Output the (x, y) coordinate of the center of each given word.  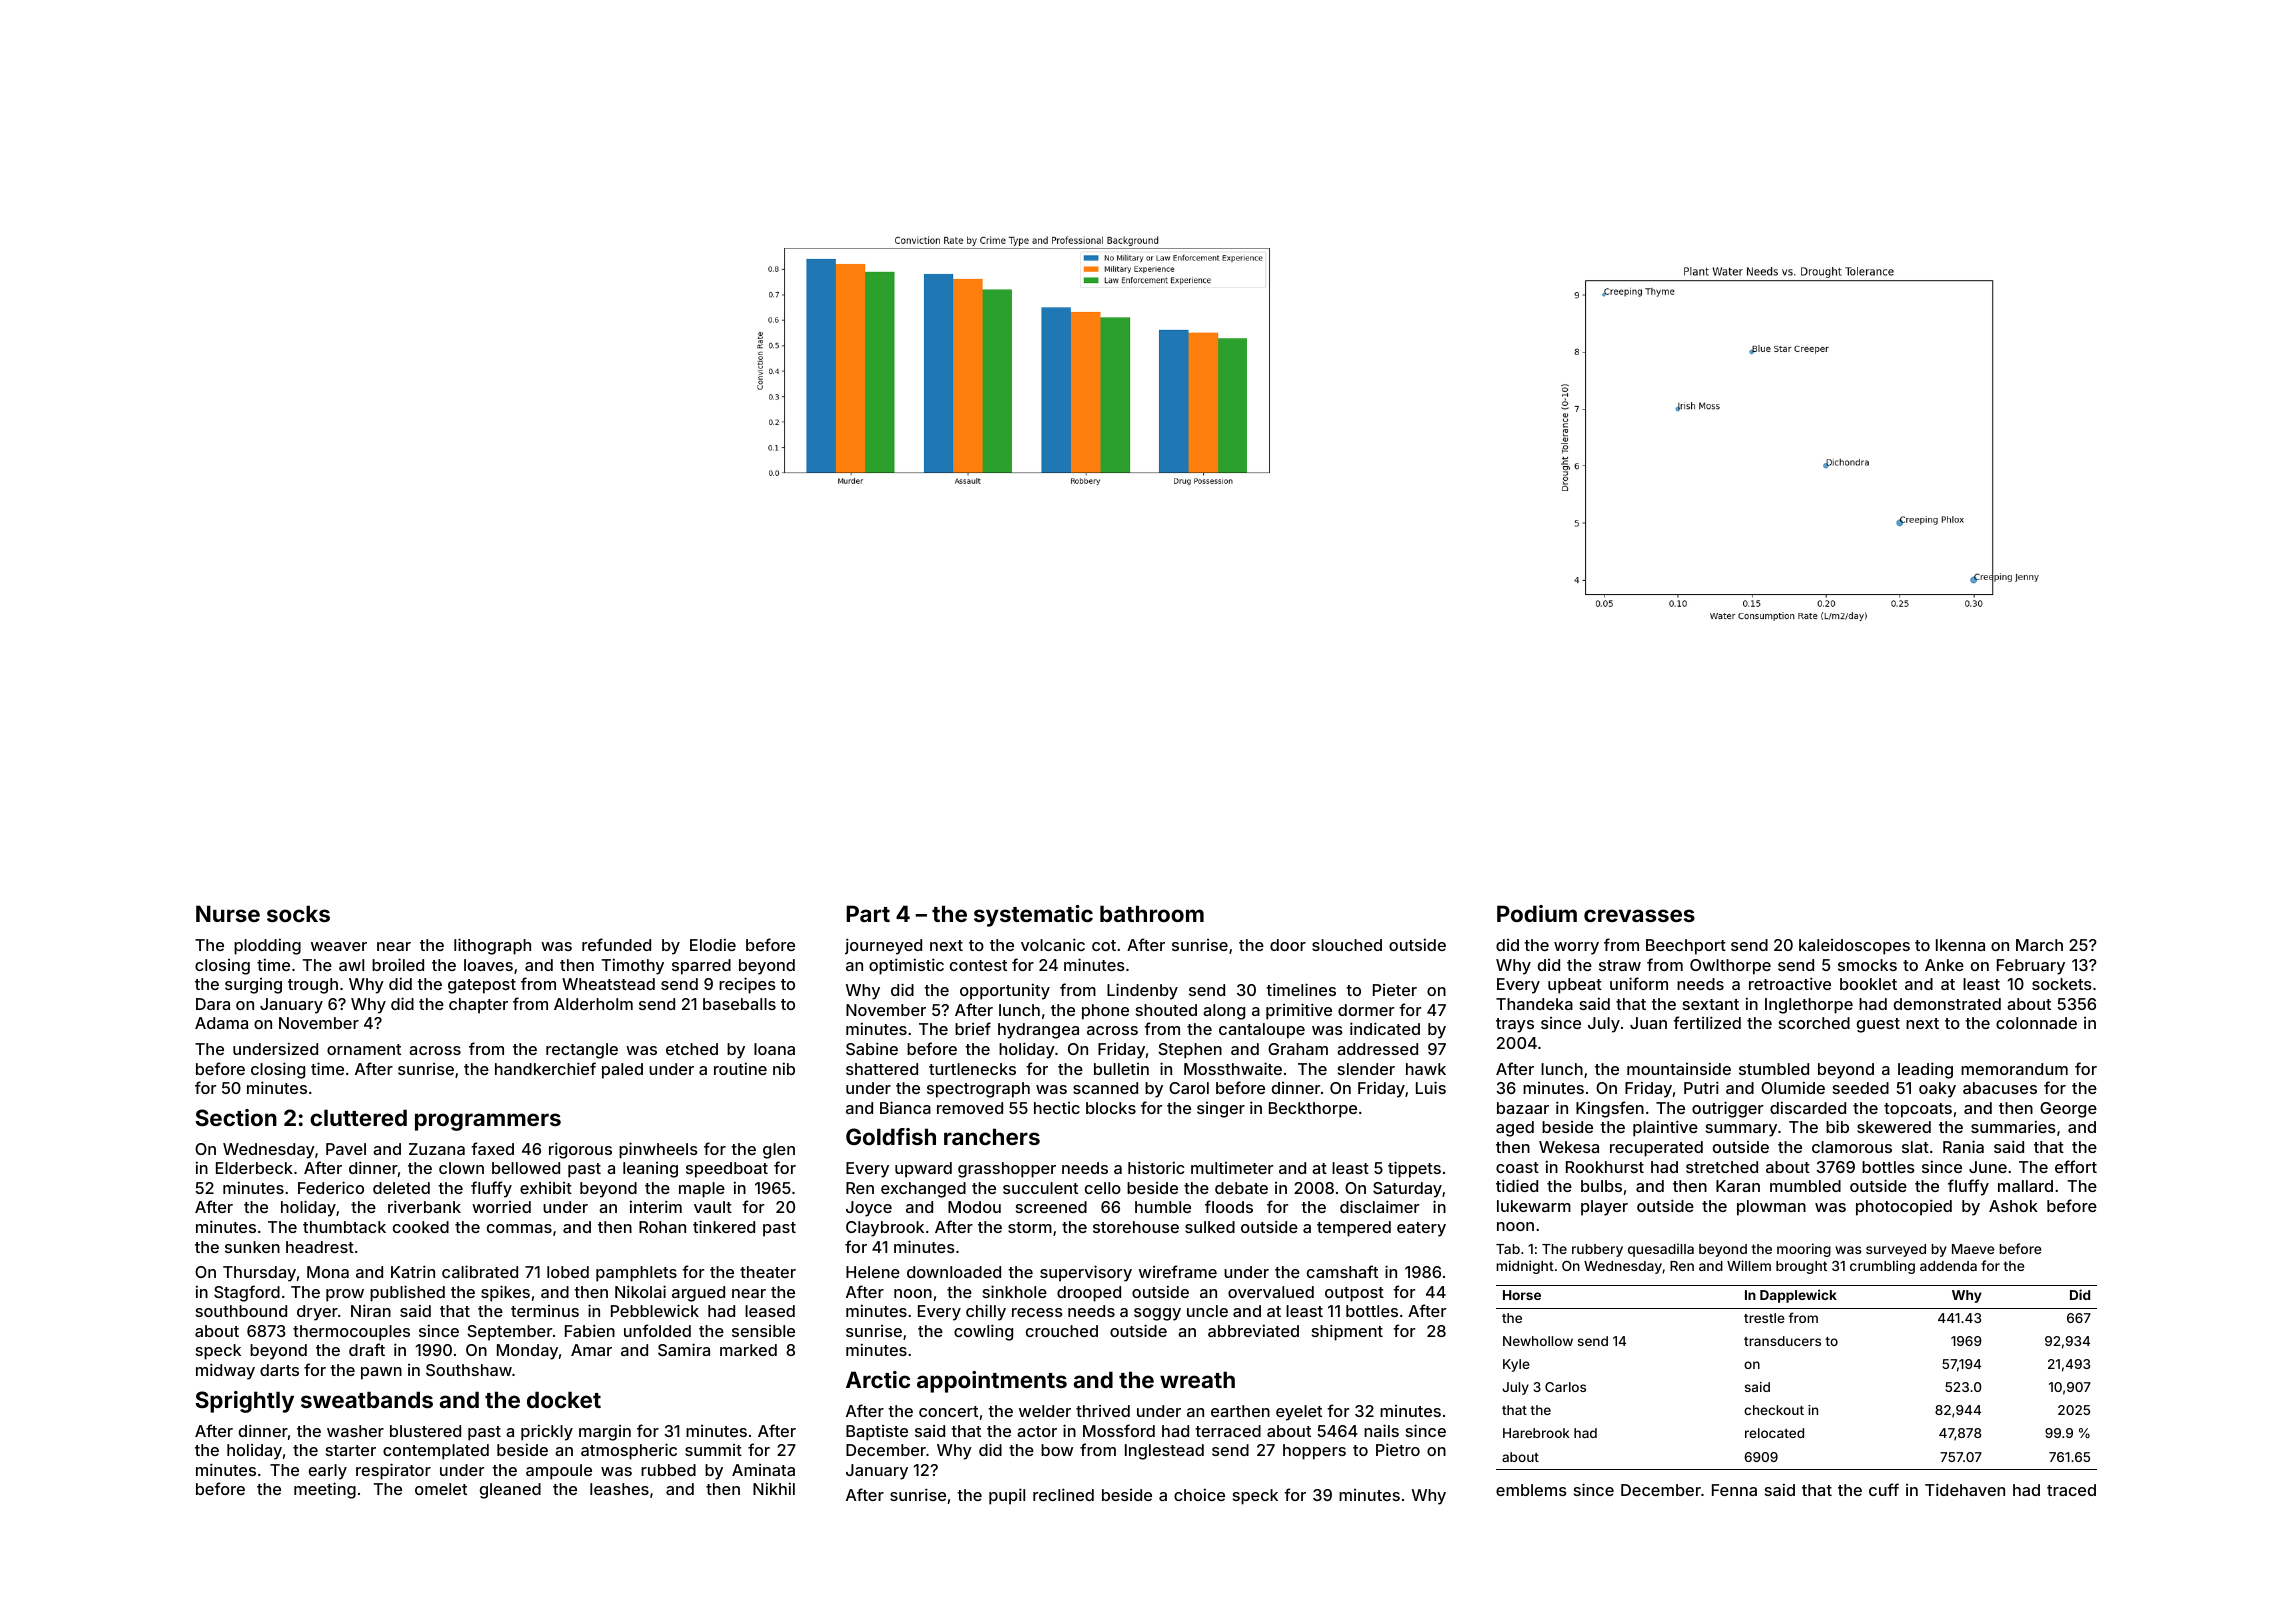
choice (1199, 1494)
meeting (325, 1490)
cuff (1884, 1489)
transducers (1782, 1341)
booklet (1868, 984)
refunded (616, 944)
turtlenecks (972, 1069)
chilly (986, 1312)
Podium (1537, 913)
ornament (364, 1049)
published (407, 1293)
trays (1515, 1025)
